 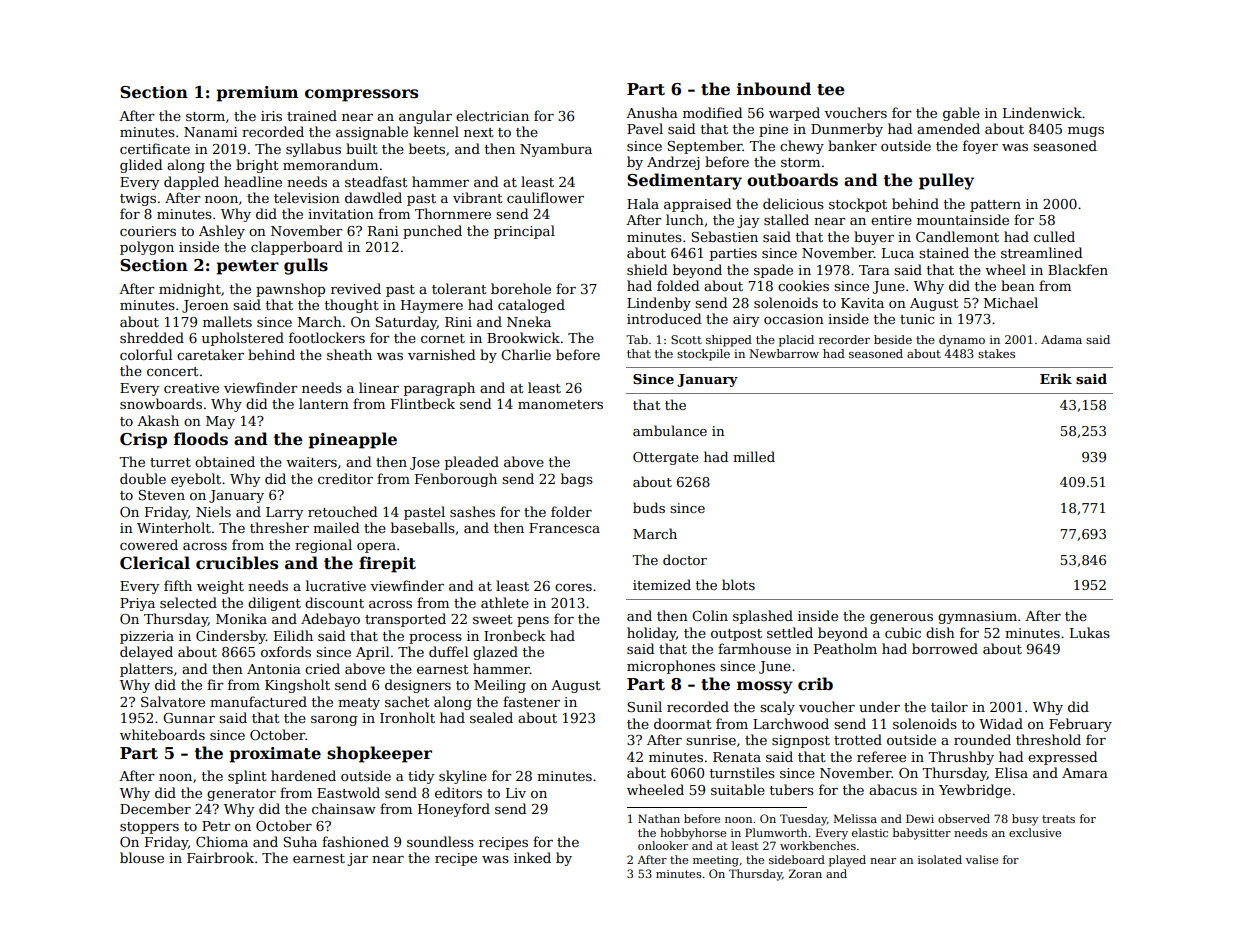 What do you see at coordinates (142, 857) in the image?
I see `blouse` at bounding box center [142, 857].
